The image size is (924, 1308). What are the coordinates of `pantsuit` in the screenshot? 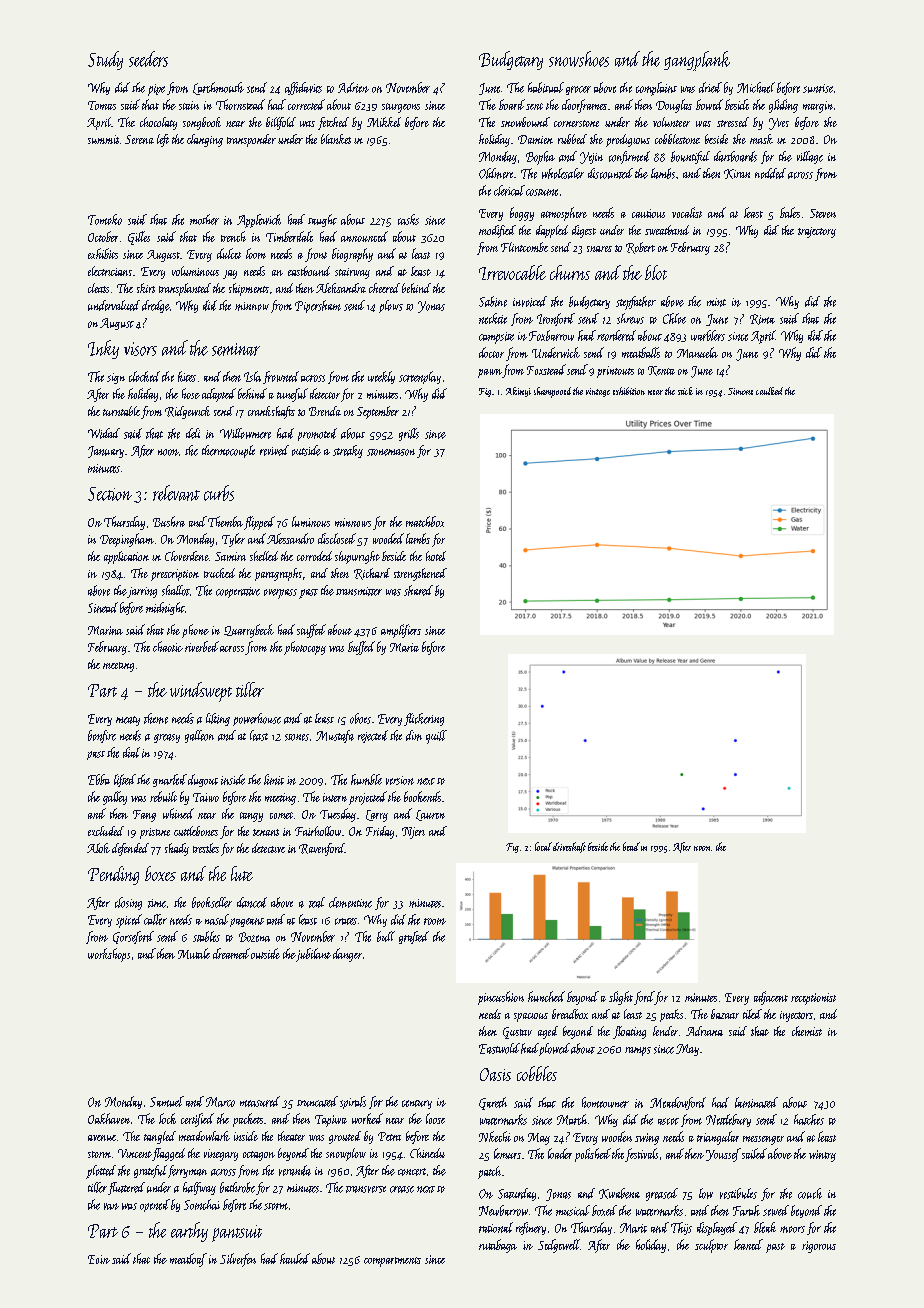 It's located at (237, 1233).
